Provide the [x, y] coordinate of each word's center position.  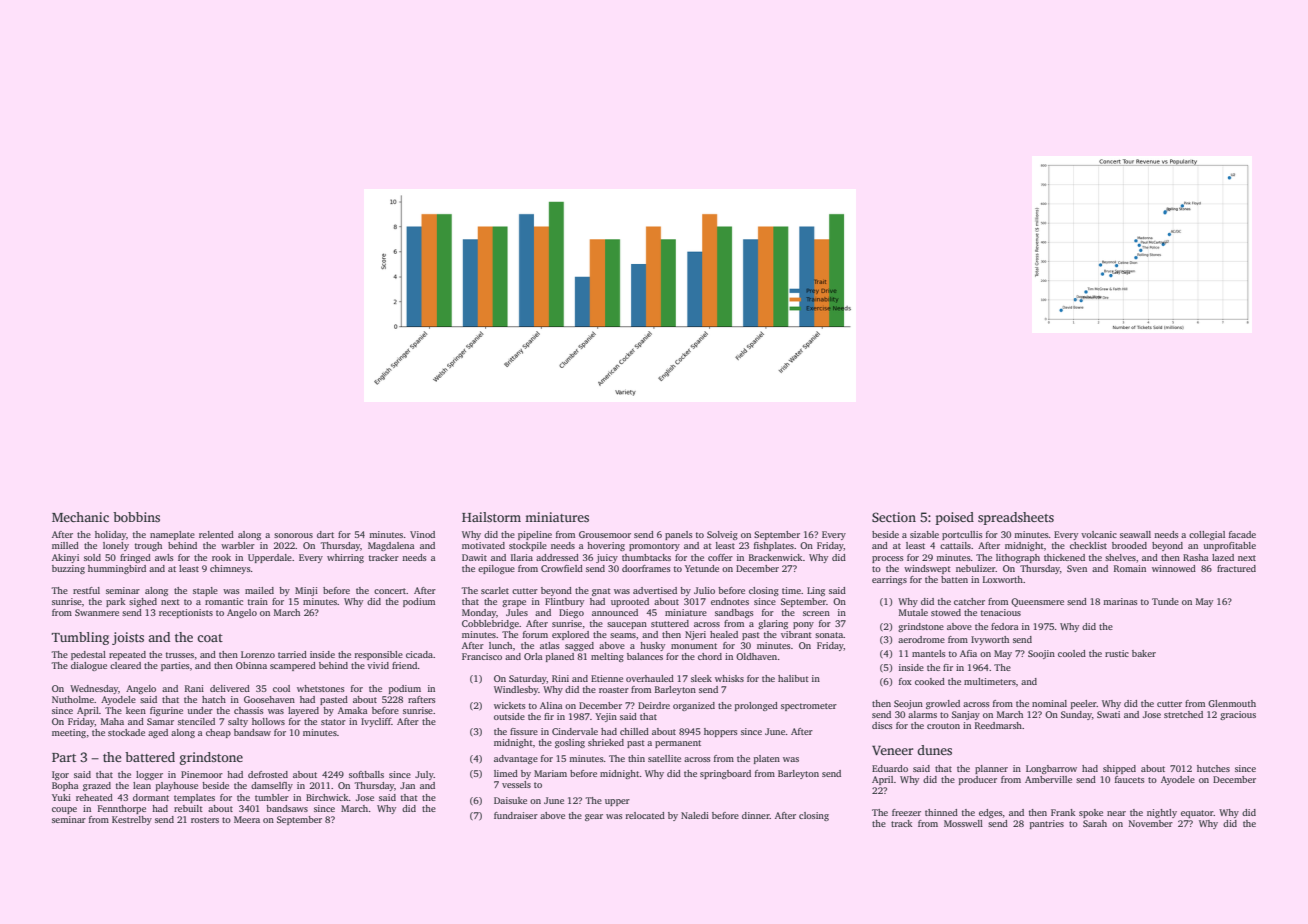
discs [882, 725]
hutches [1213, 768]
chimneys [230, 569]
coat [210, 638]
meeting [69, 733]
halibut [793, 678]
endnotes [730, 601]
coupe [64, 810]
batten [954, 579]
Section [894, 517]
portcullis [962, 535]
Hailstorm [491, 517]
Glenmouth [1232, 703]
